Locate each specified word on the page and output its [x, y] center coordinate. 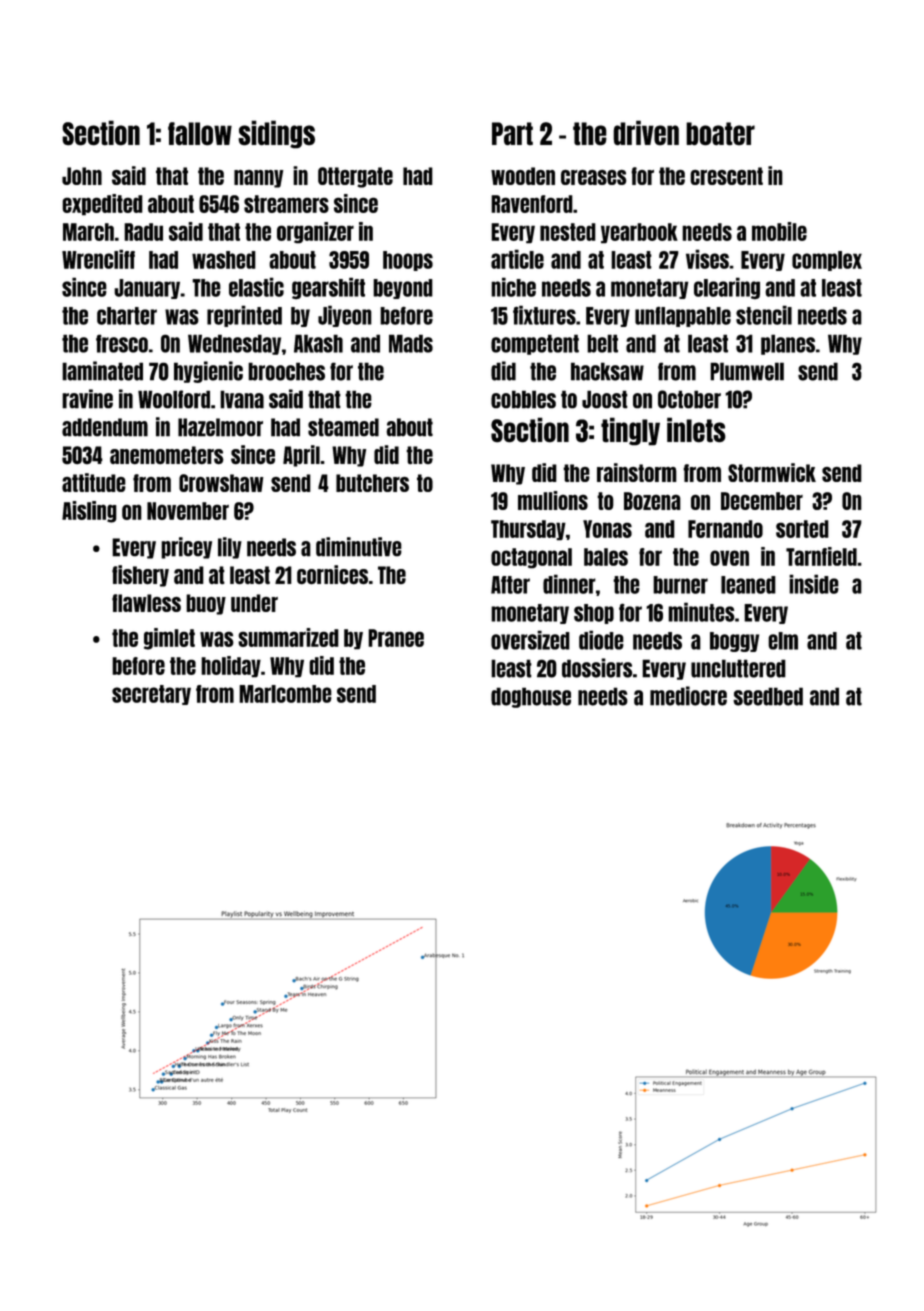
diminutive [359, 547]
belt [602, 343]
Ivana [242, 399]
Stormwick [772, 472]
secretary [151, 695]
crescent [726, 176]
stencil [764, 315]
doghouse [531, 697]
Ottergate [355, 177]
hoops [408, 261]
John [82, 176]
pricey [186, 548]
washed [224, 260]
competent [535, 344]
